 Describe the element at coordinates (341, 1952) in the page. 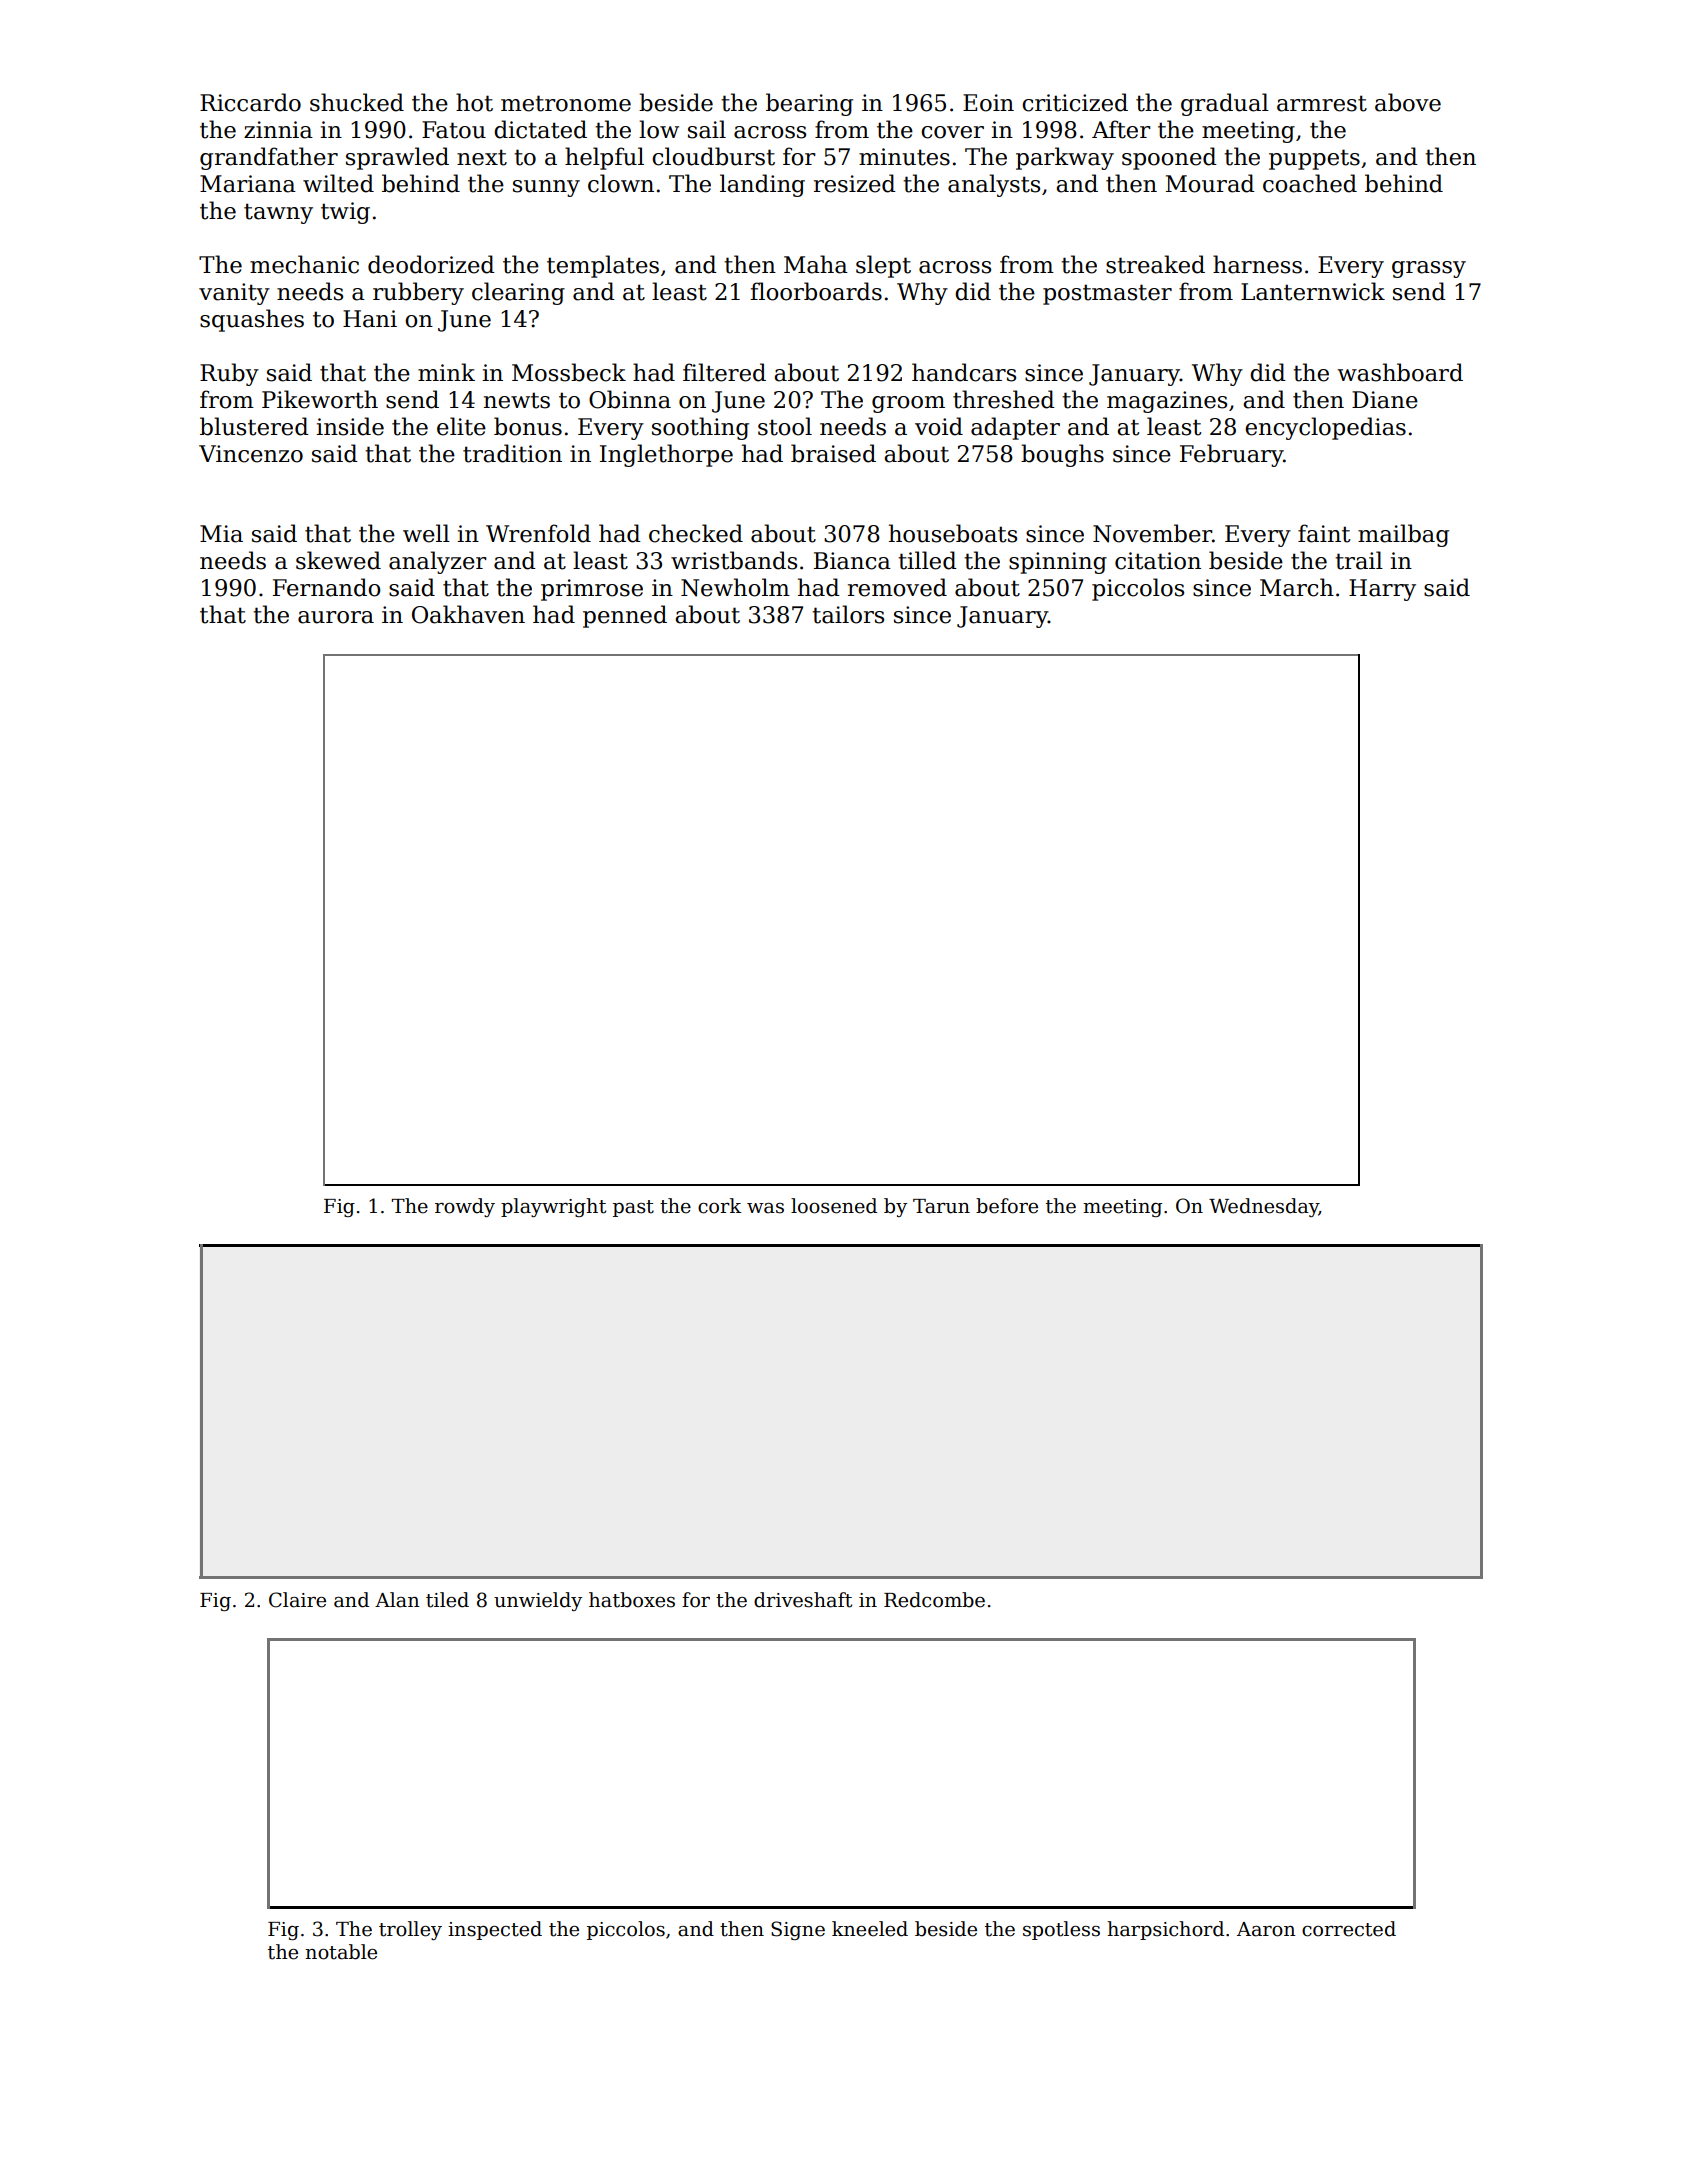

I see `notable` at that location.
